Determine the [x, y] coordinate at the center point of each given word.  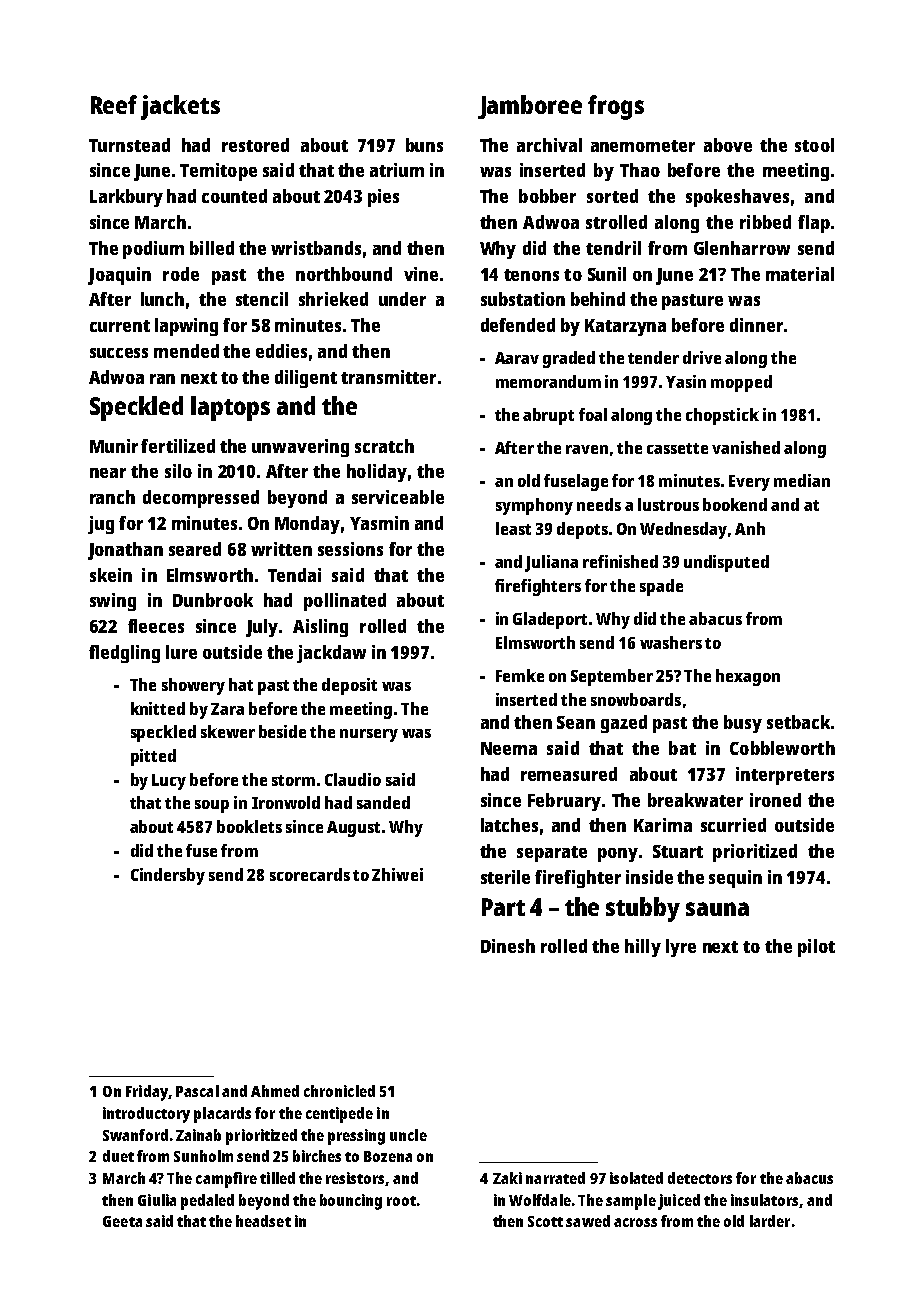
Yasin [686, 381]
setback [798, 722]
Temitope [218, 172]
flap [814, 224]
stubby [643, 909]
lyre [681, 948]
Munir [114, 446]
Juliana [551, 563]
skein [111, 575]
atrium [397, 170]
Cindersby [168, 876]
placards [222, 1115]
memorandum [548, 381]
